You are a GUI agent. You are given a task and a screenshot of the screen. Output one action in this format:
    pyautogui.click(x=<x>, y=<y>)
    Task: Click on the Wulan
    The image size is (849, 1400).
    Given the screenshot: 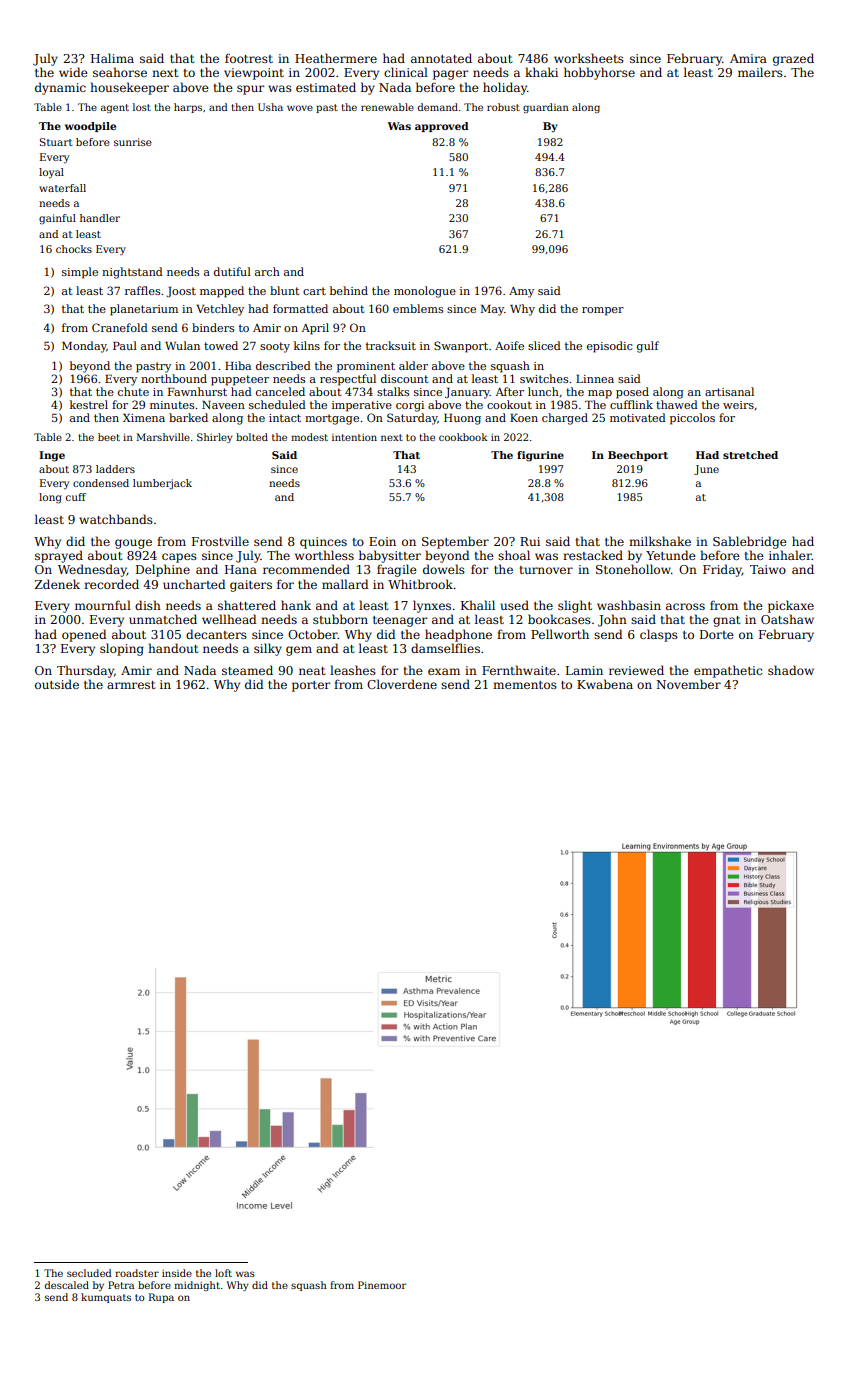 What is the action you would take?
    pyautogui.click(x=182, y=345)
